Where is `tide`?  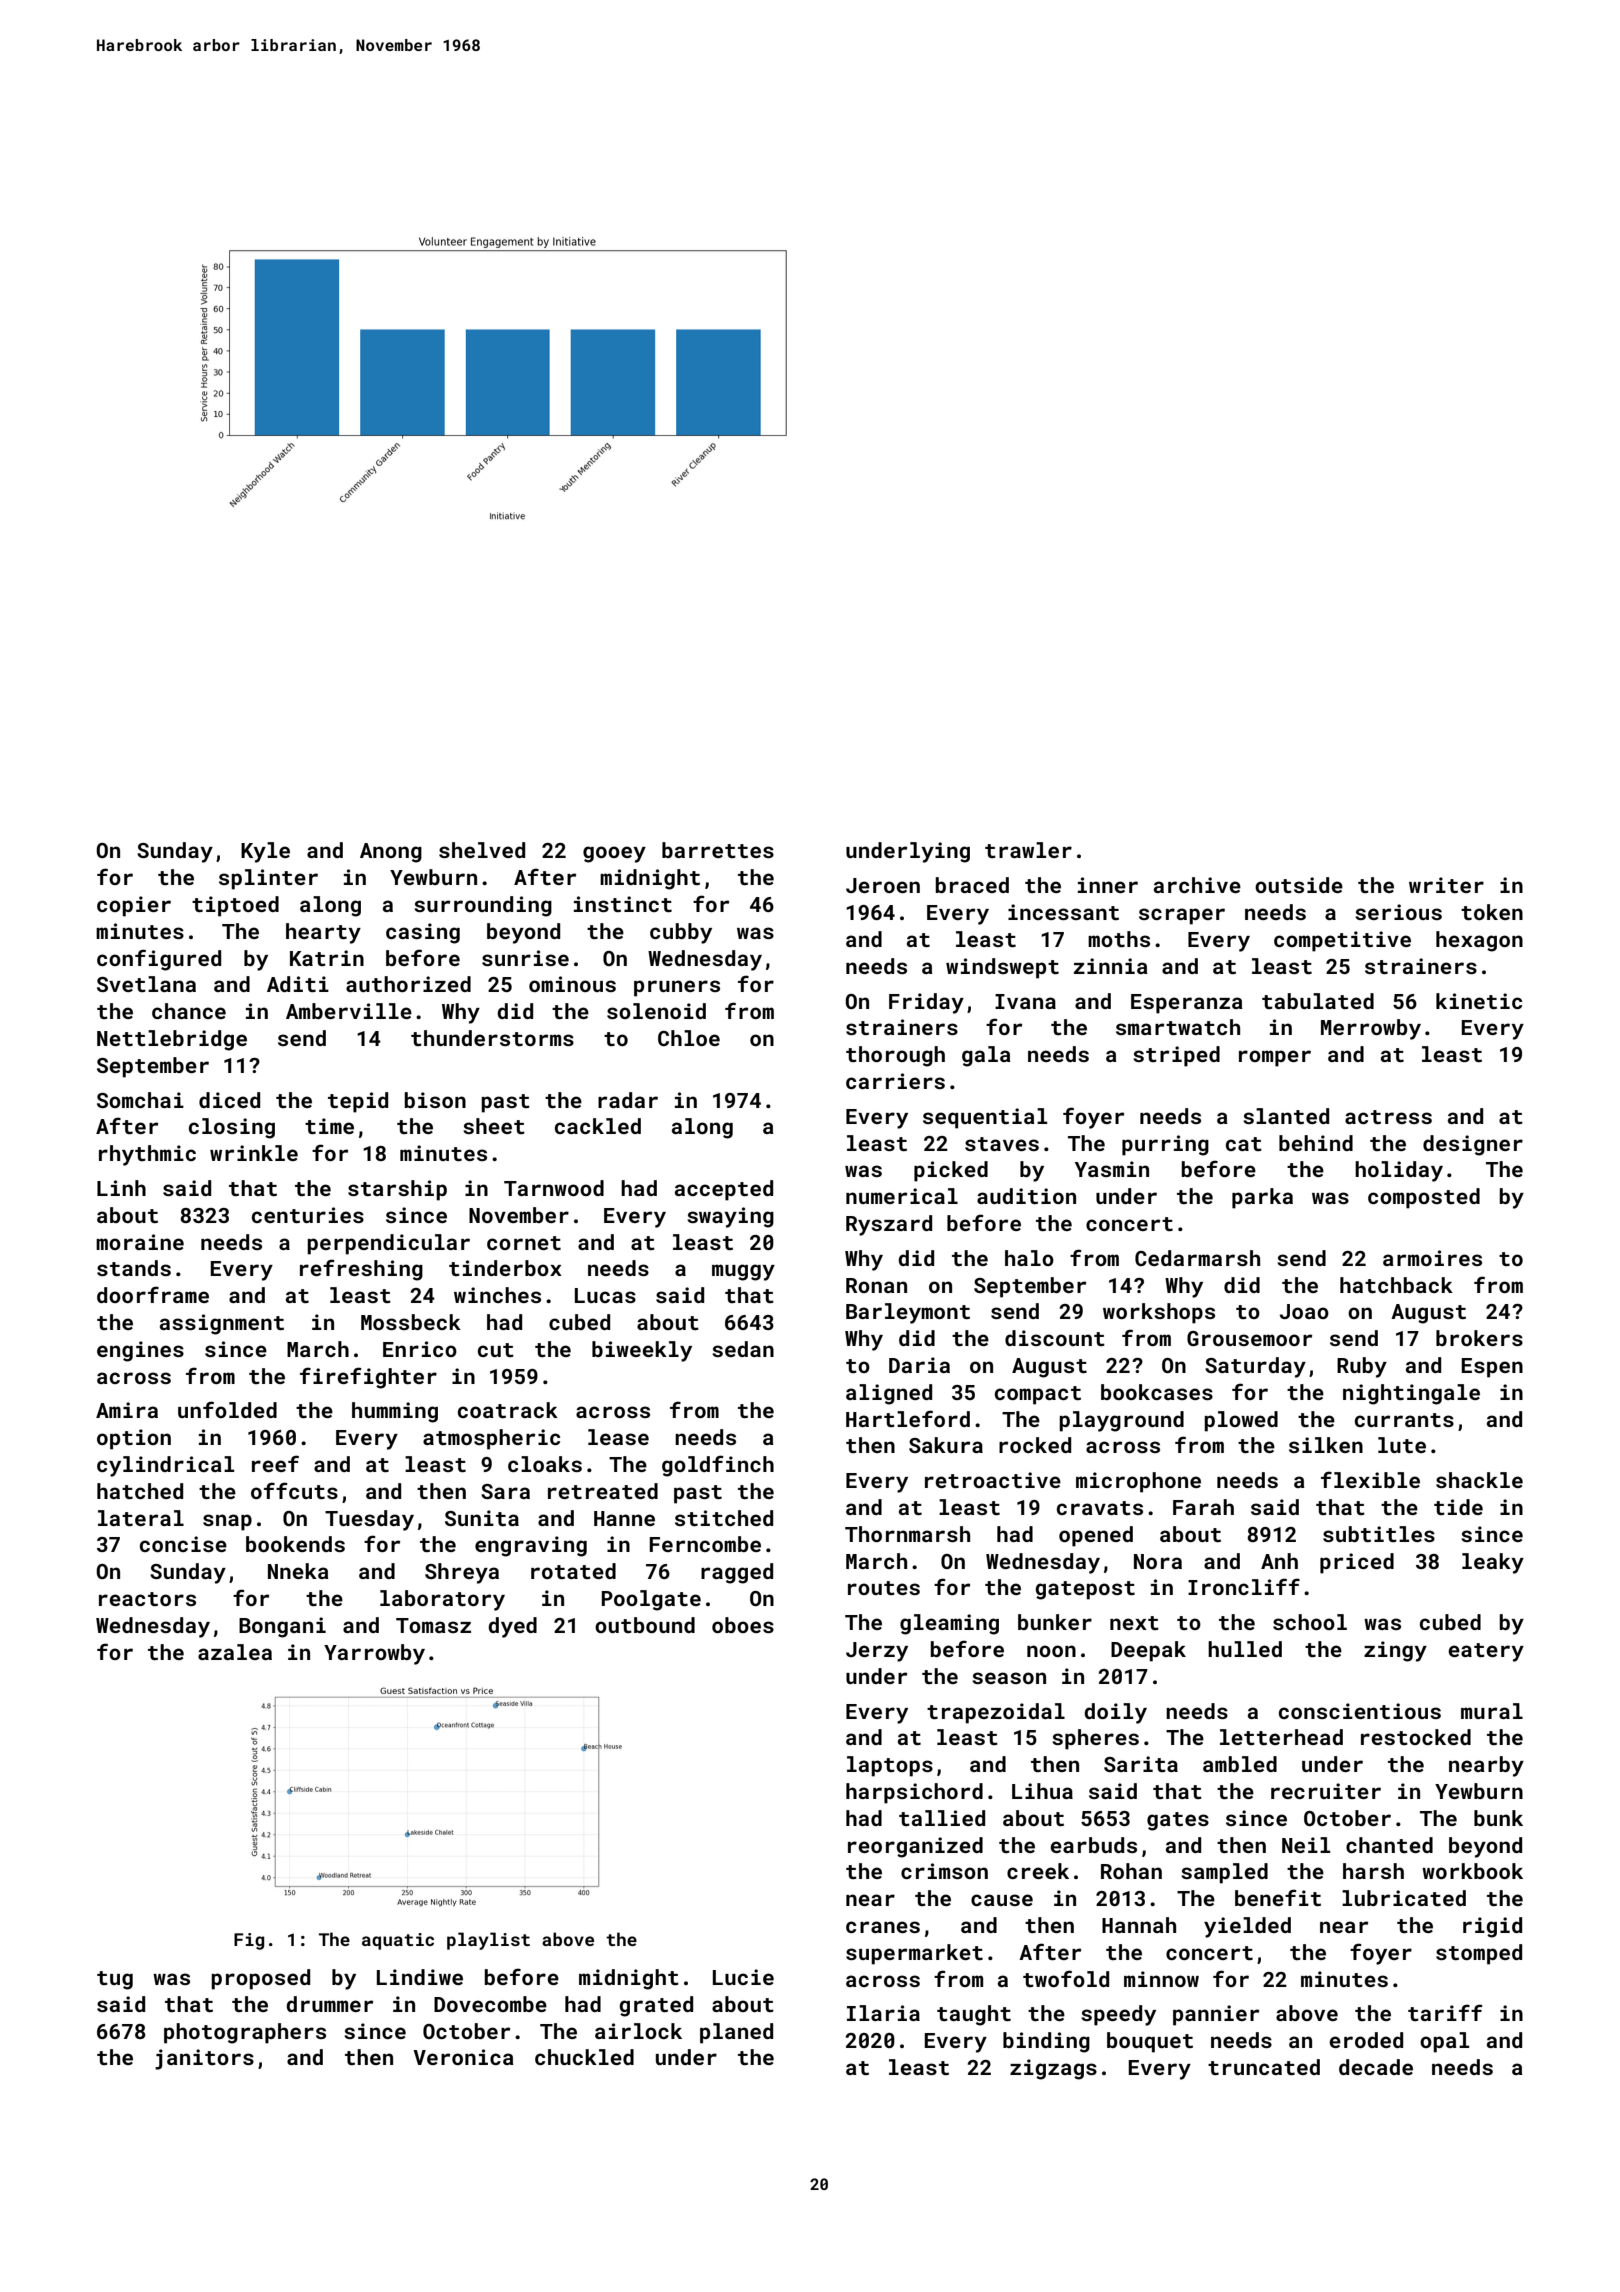 tide is located at coordinates (1458, 1507).
